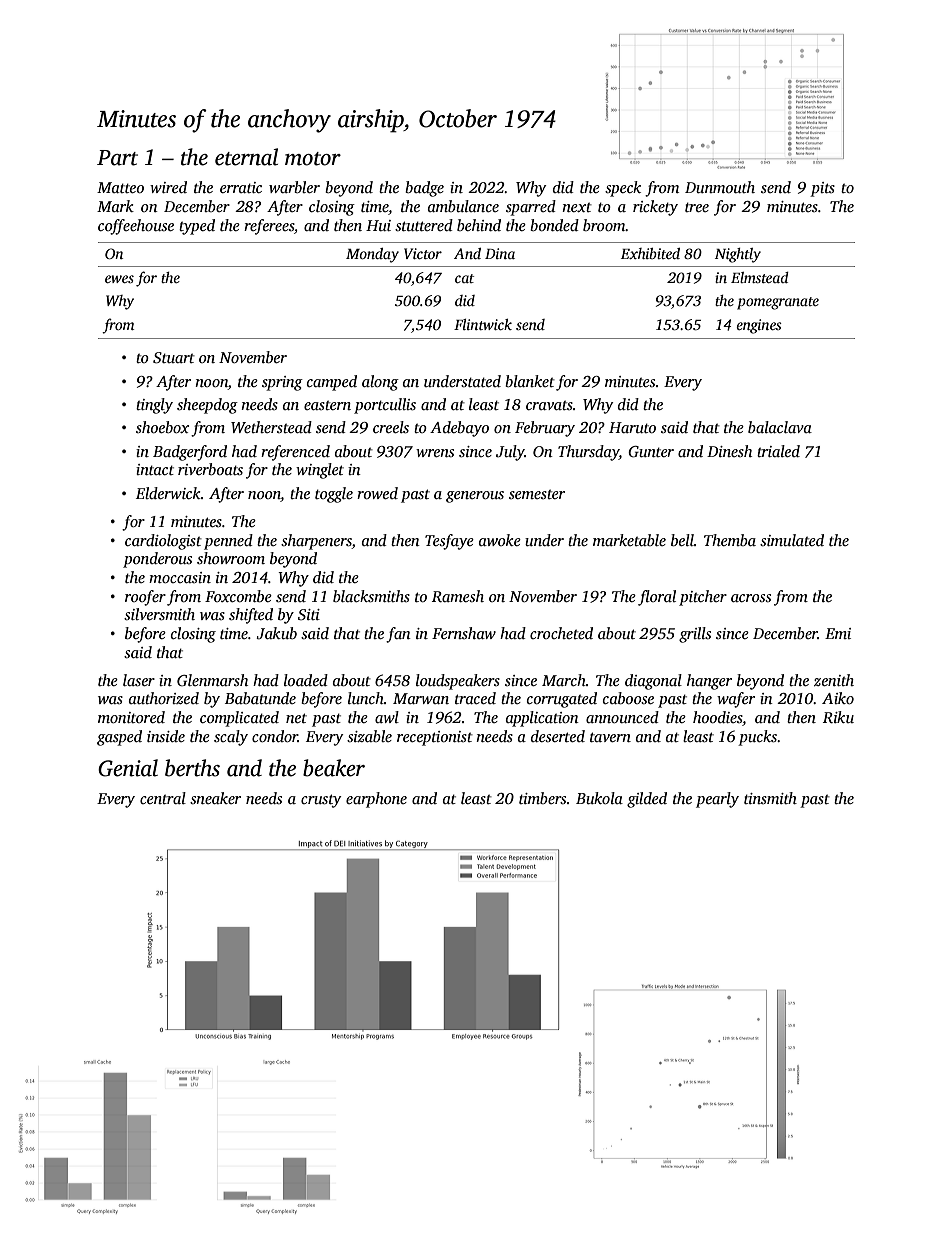 The height and width of the page is (1233, 952). What do you see at coordinates (554, 225) in the page?
I see `bonded` at bounding box center [554, 225].
